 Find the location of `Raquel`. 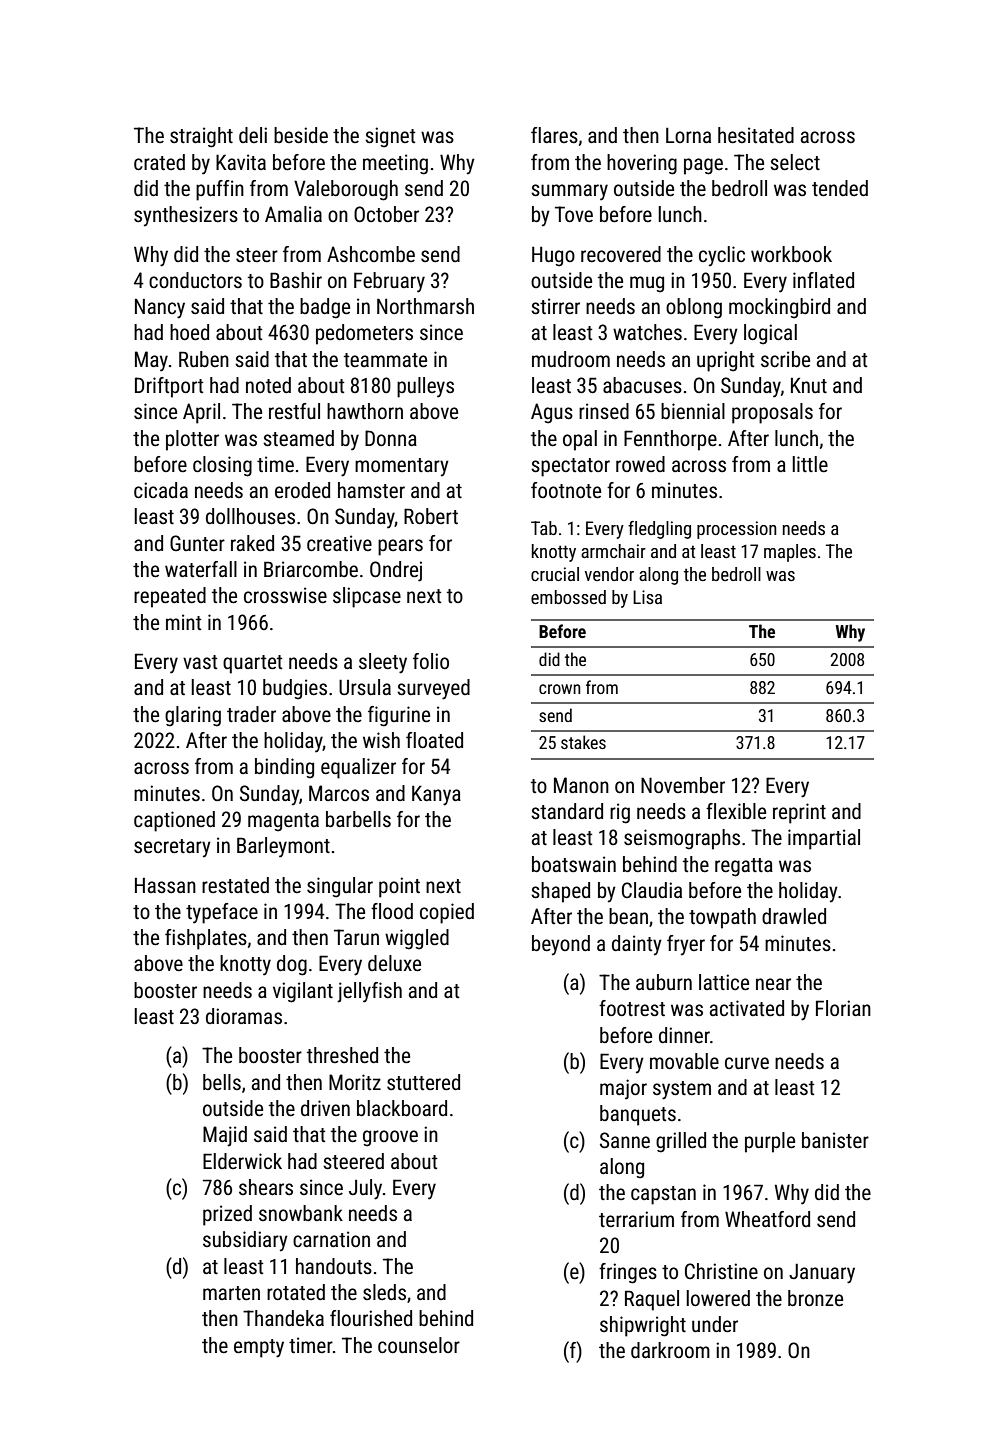

Raquel is located at coordinates (652, 1300).
